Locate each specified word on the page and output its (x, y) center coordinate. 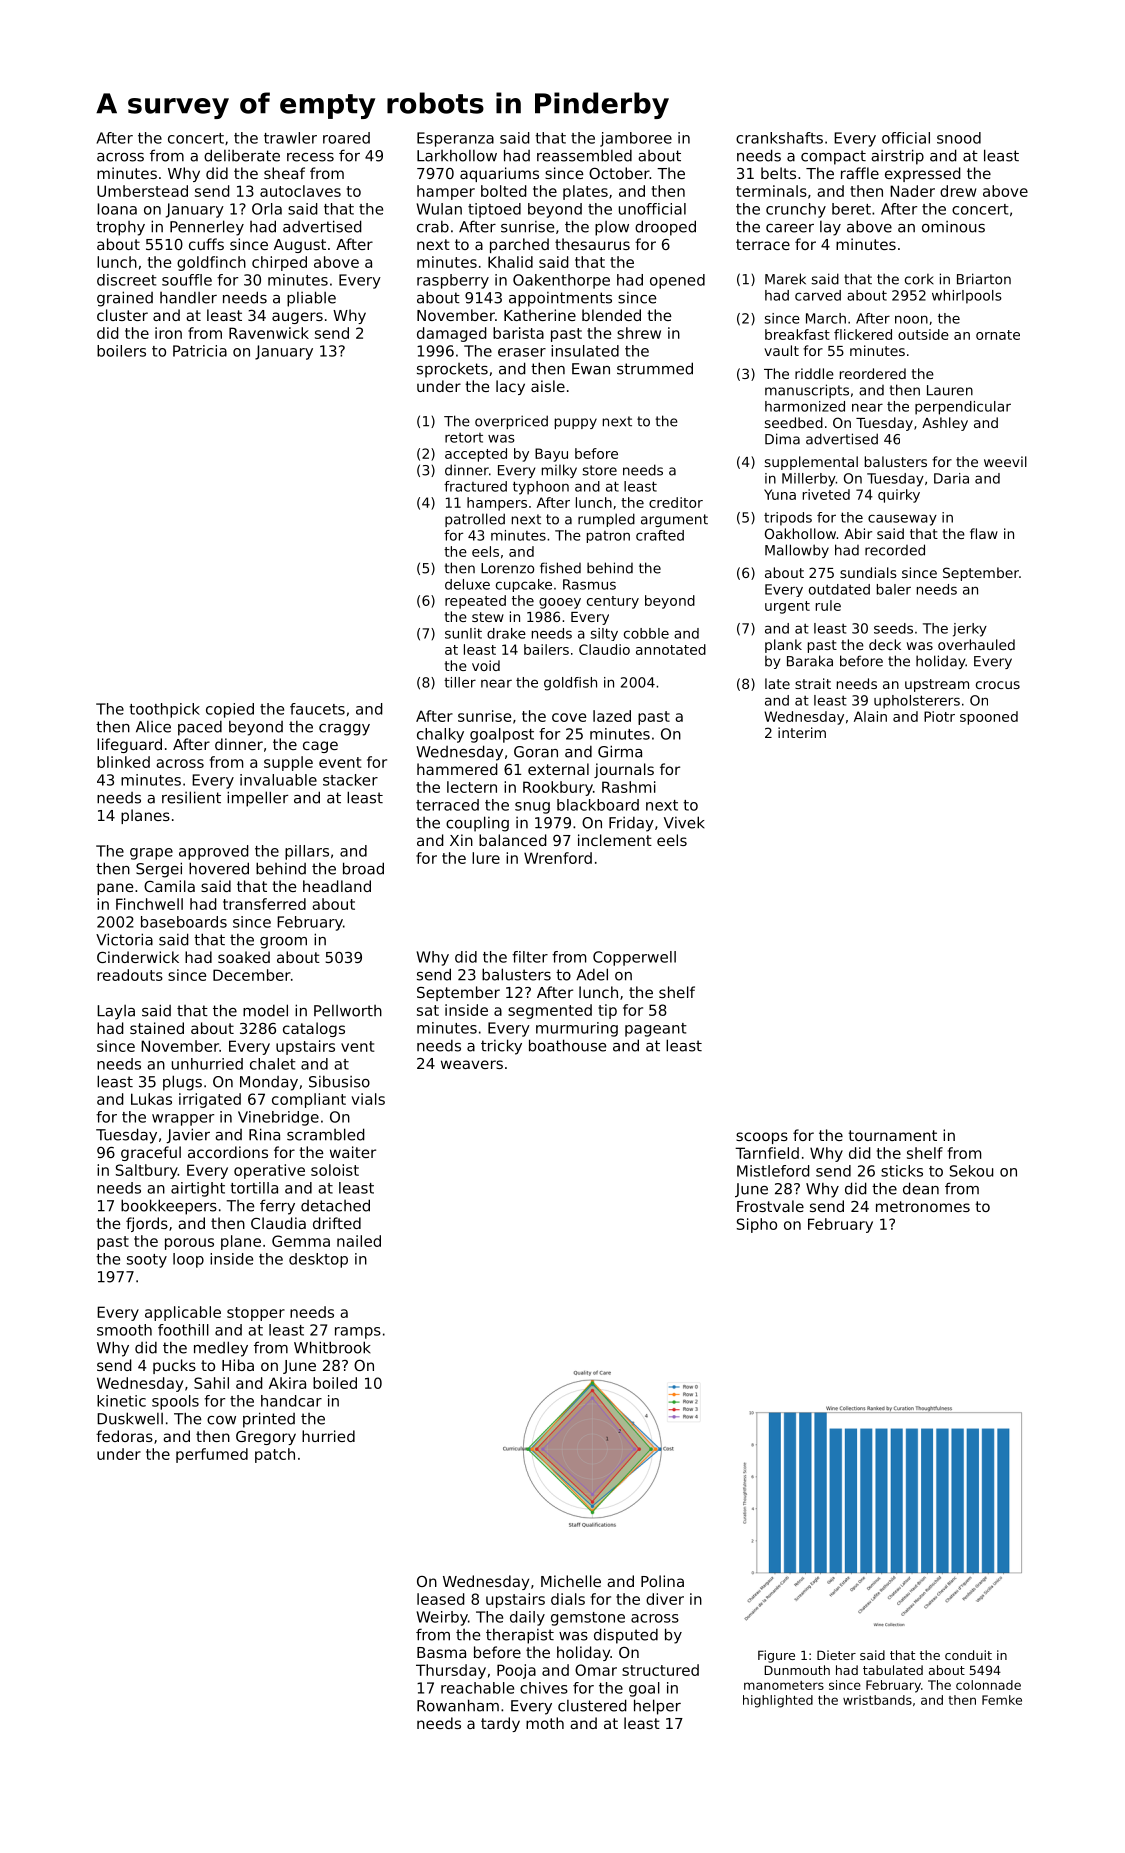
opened (677, 281)
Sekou (971, 1171)
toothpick (164, 710)
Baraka (810, 661)
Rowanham (458, 1705)
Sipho (757, 1225)
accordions (228, 1152)
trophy (120, 228)
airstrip (897, 157)
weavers (472, 1064)
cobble (646, 633)
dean (921, 1188)
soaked (244, 957)
